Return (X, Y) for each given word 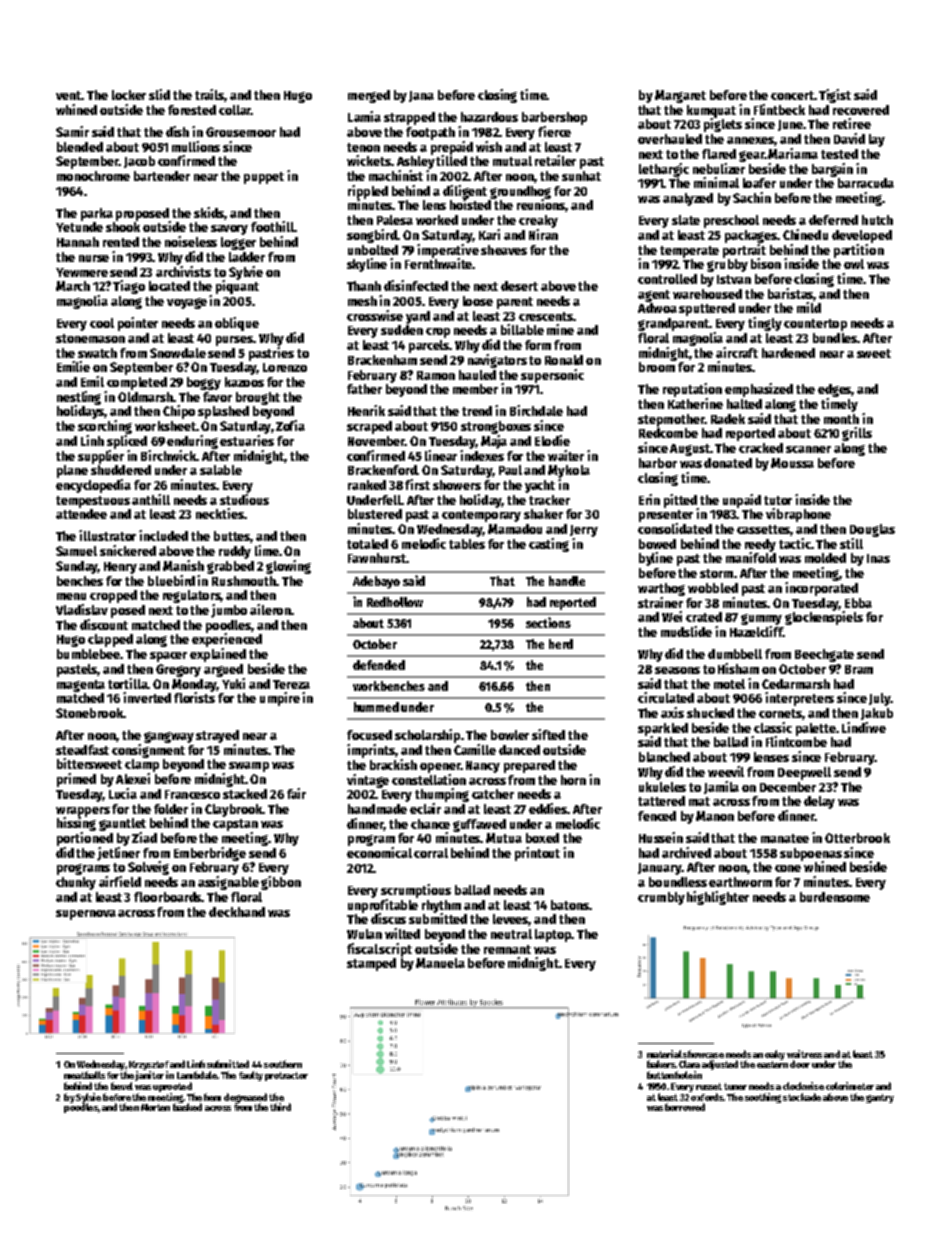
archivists (183, 271)
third (280, 1107)
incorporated (821, 589)
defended (379, 665)
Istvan (734, 279)
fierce (554, 131)
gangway (169, 737)
